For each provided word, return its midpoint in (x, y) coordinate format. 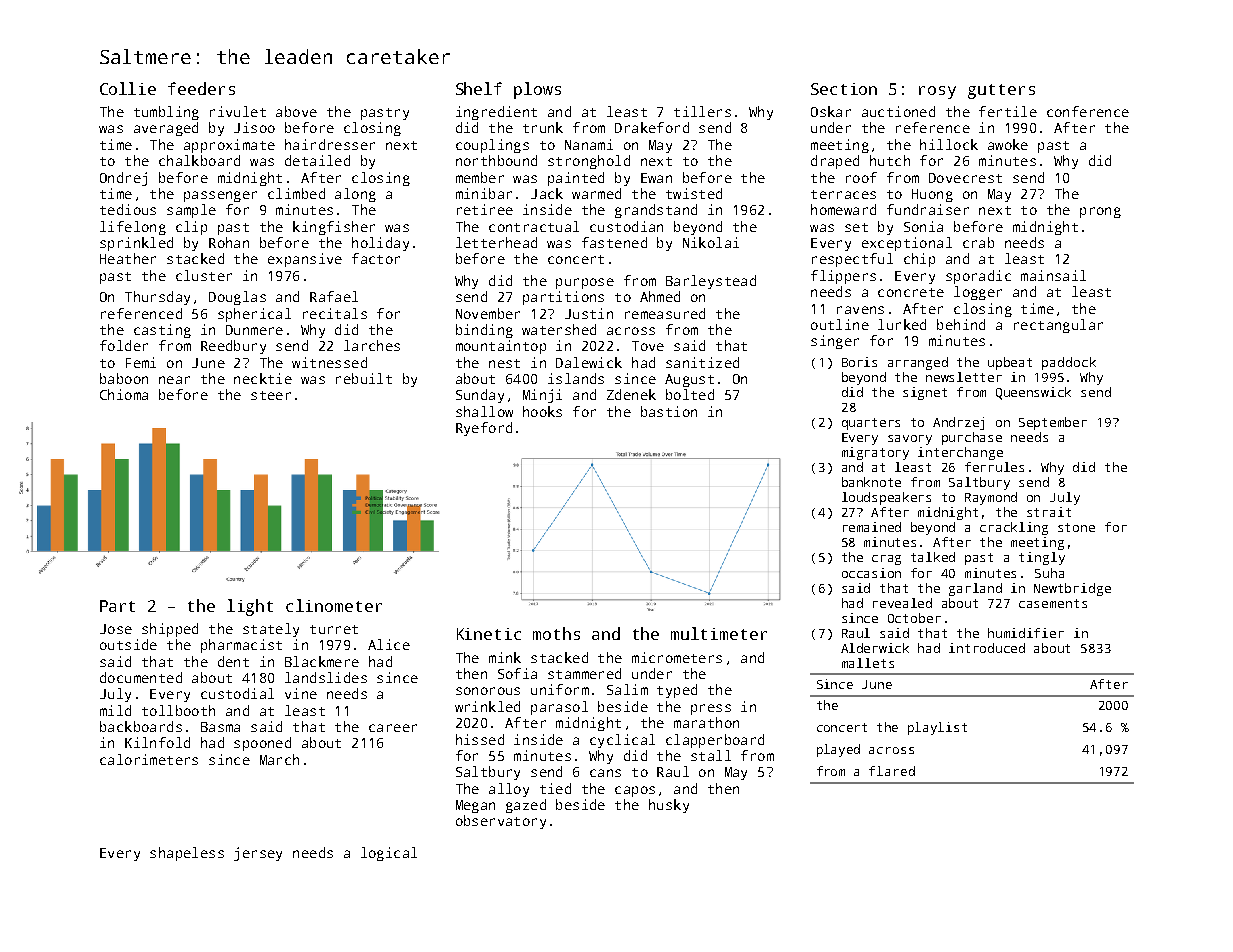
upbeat (1010, 363)
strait (1049, 512)
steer (271, 395)
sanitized (702, 362)
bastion (669, 411)
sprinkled (136, 244)
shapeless (187, 854)
